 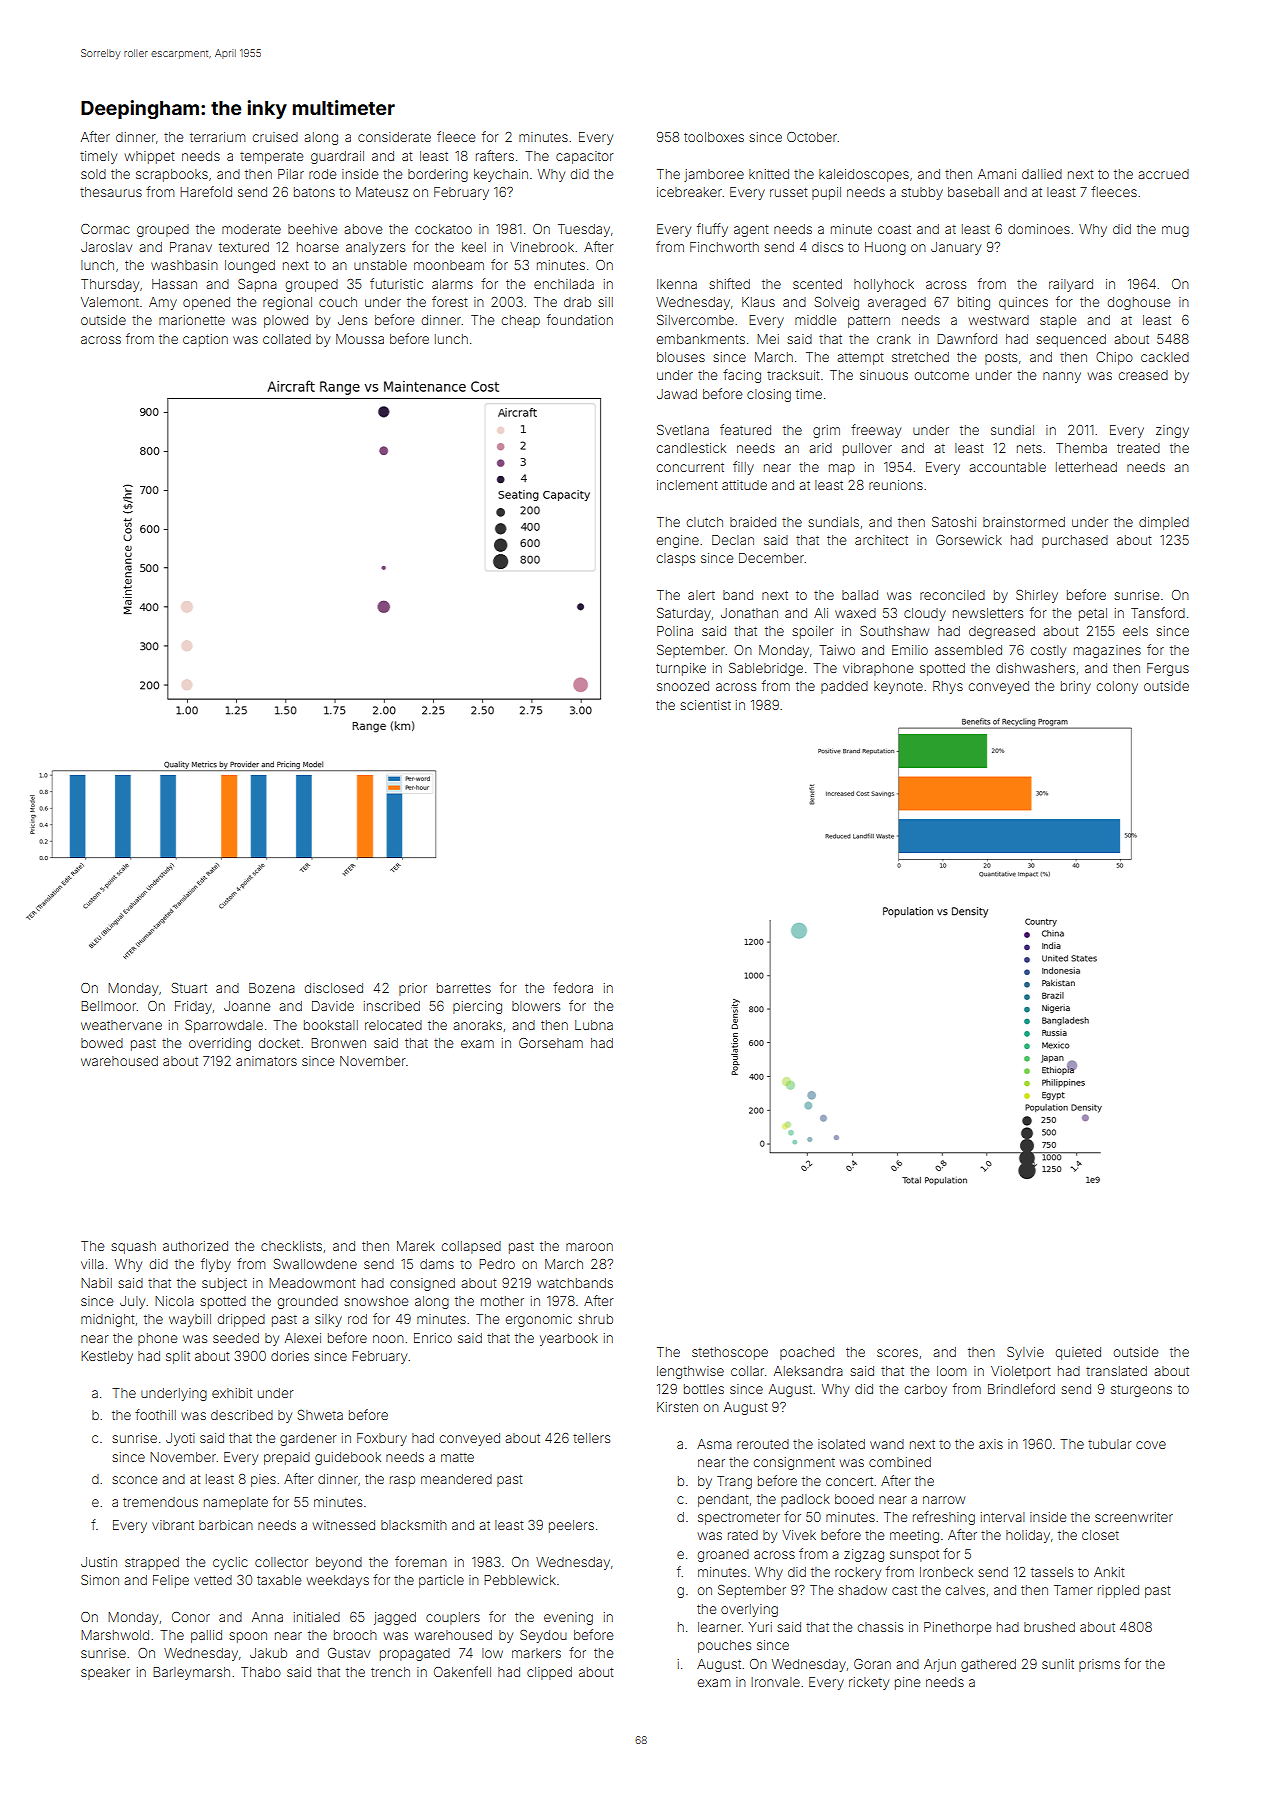 What do you see at coordinates (1025, 1353) in the image?
I see `Sylvie` at bounding box center [1025, 1353].
